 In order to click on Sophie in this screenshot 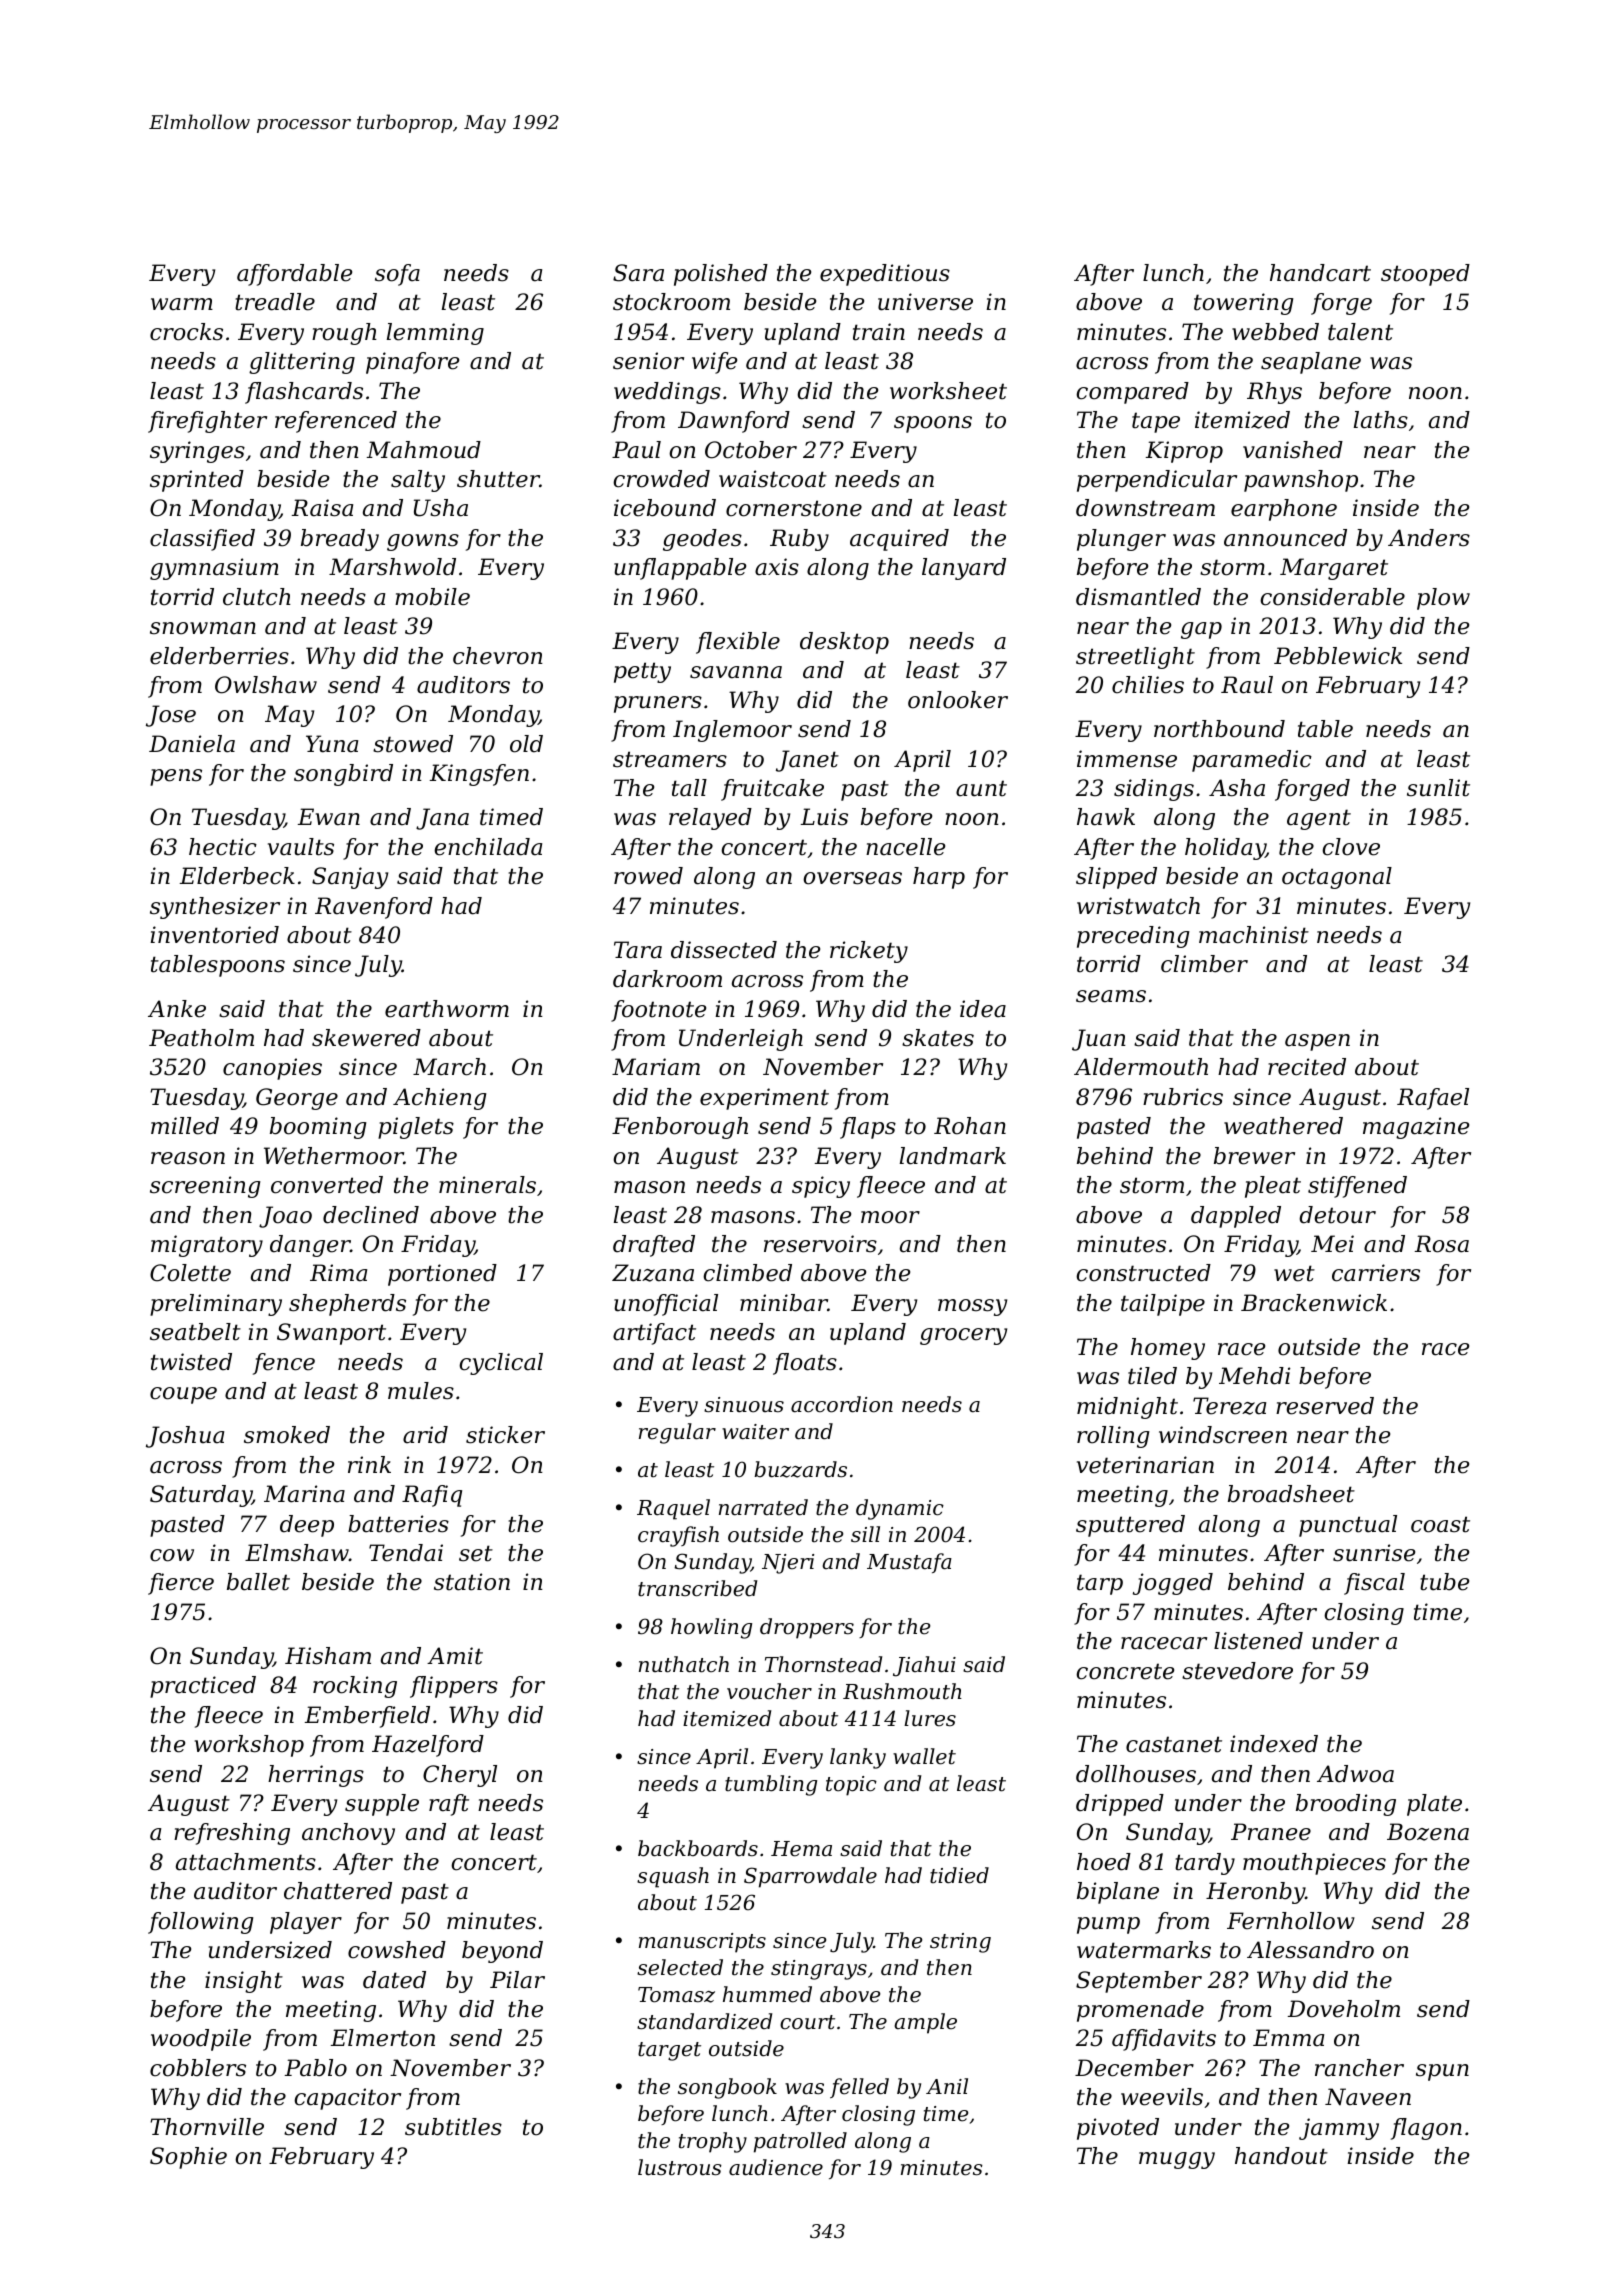, I will do `click(188, 2158)`.
